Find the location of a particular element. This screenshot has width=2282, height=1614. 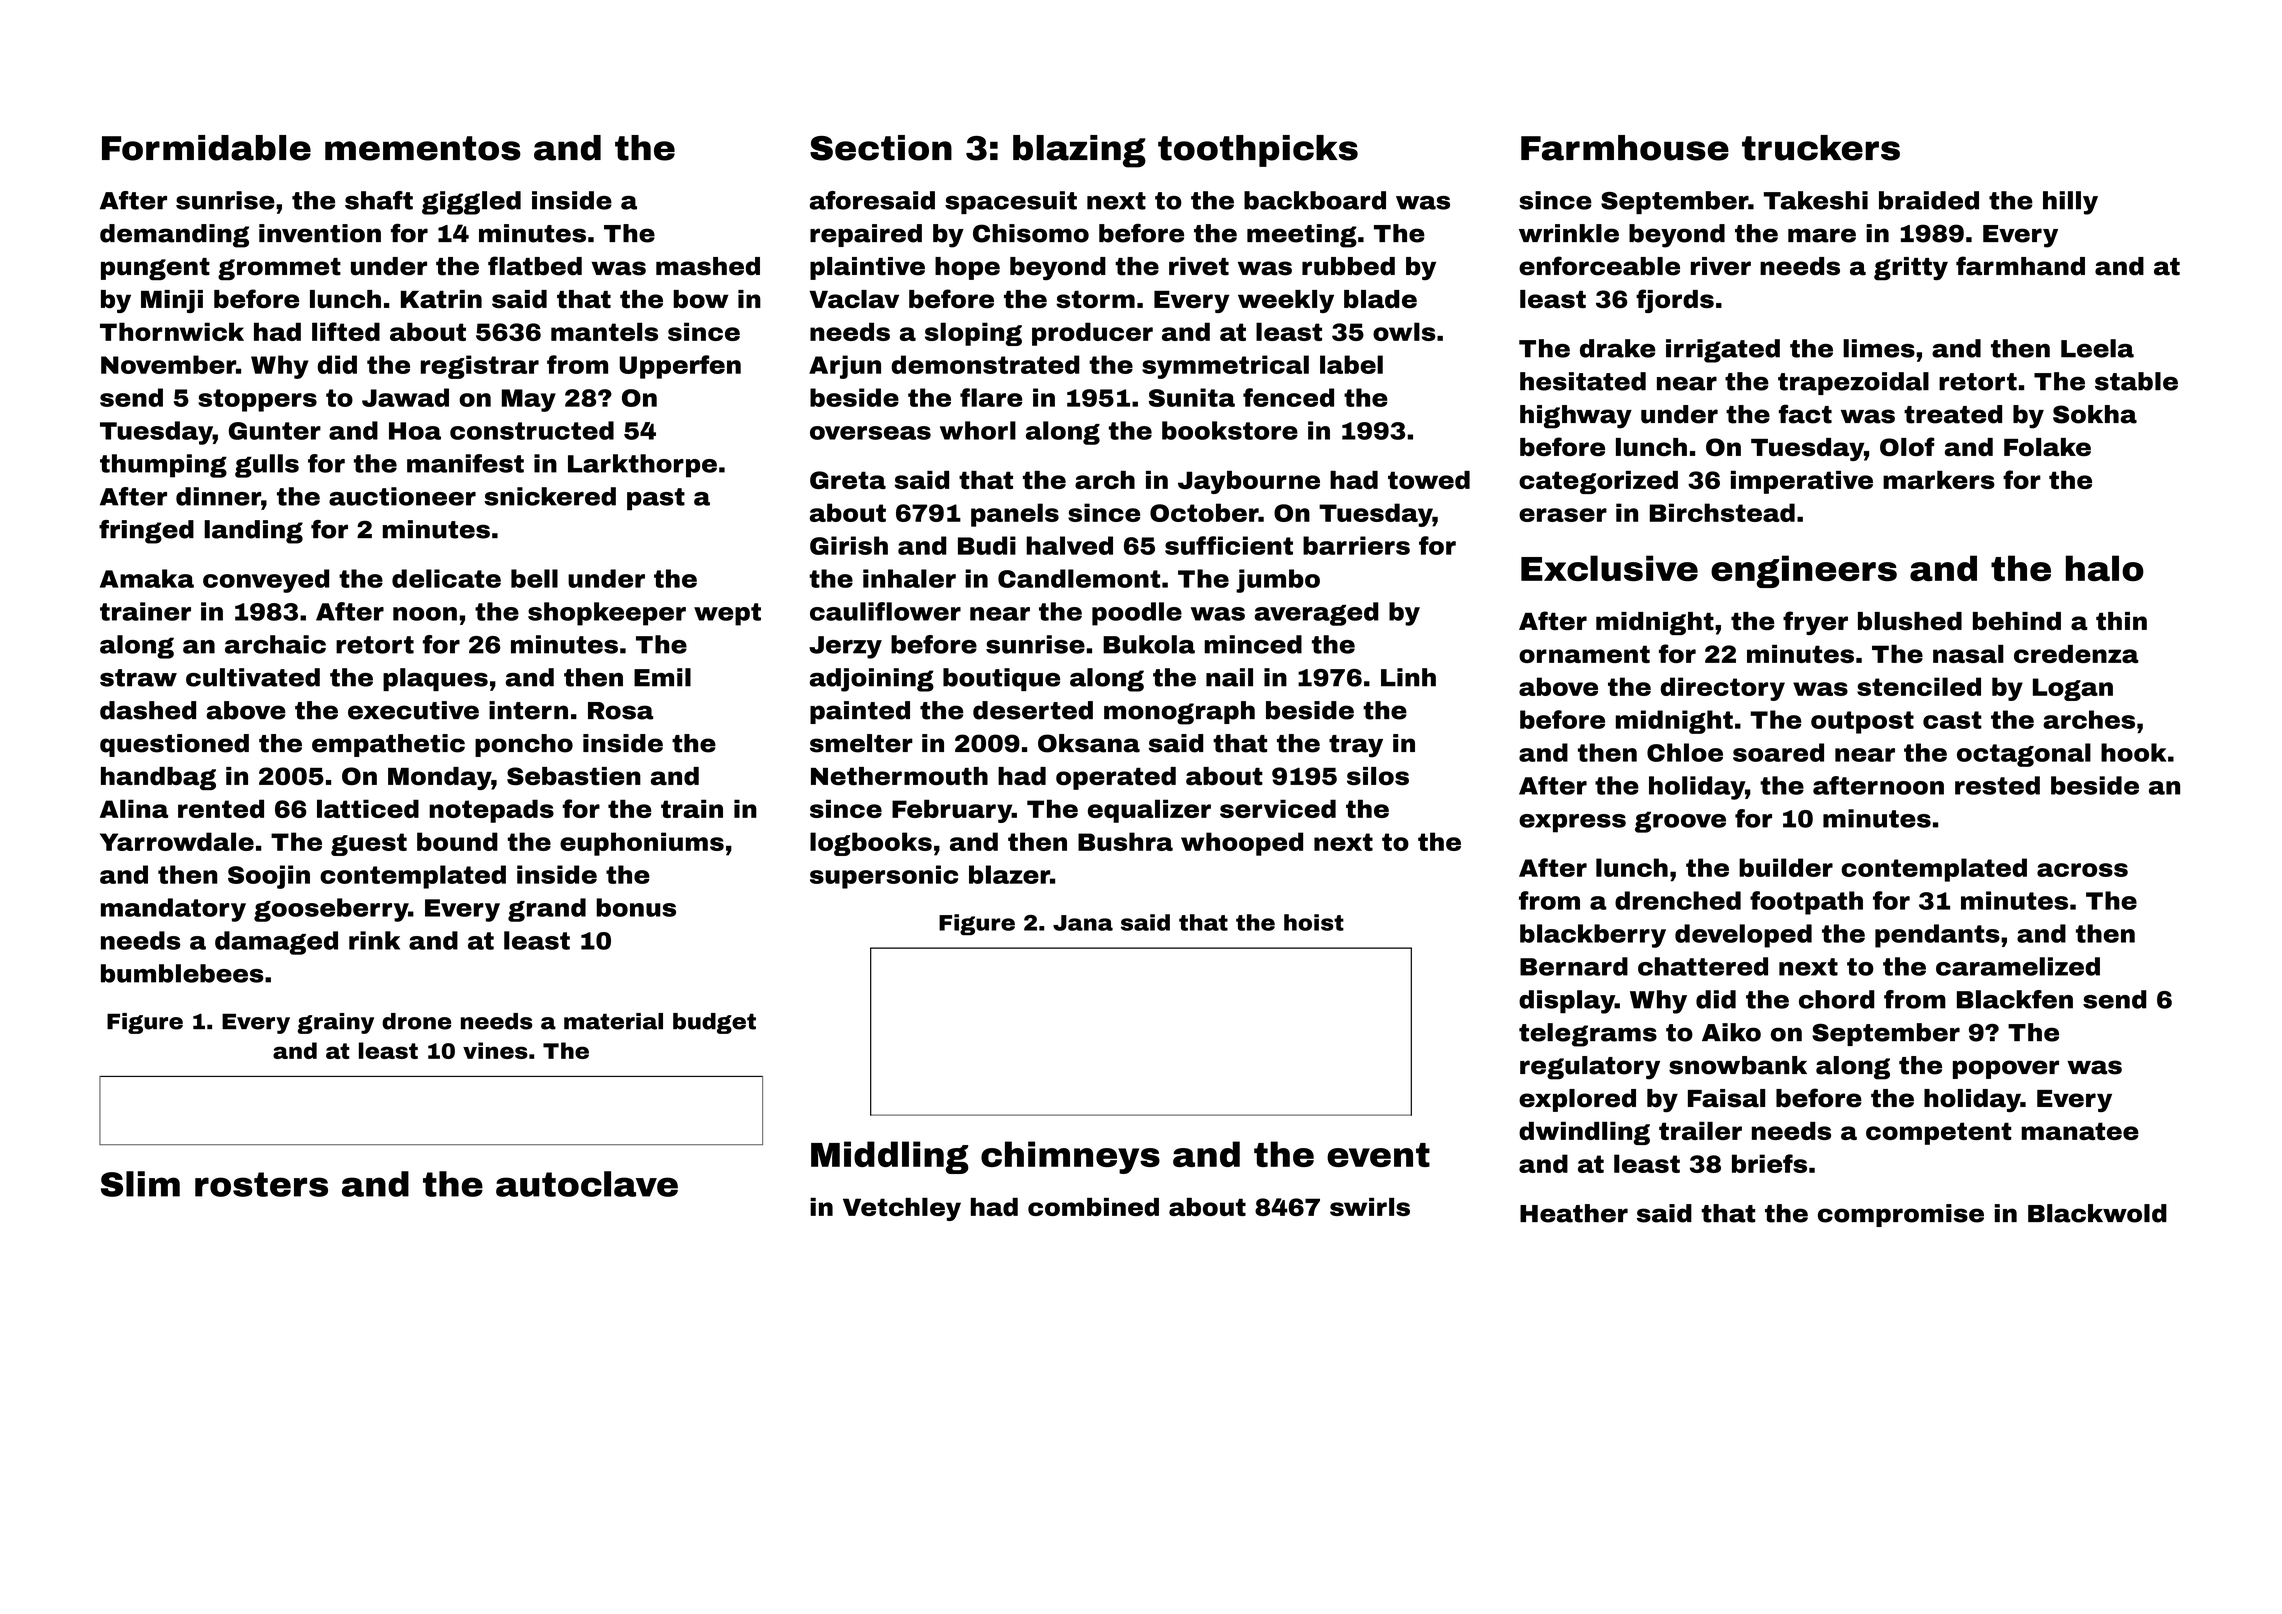

event is located at coordinates (1378, 1155).
